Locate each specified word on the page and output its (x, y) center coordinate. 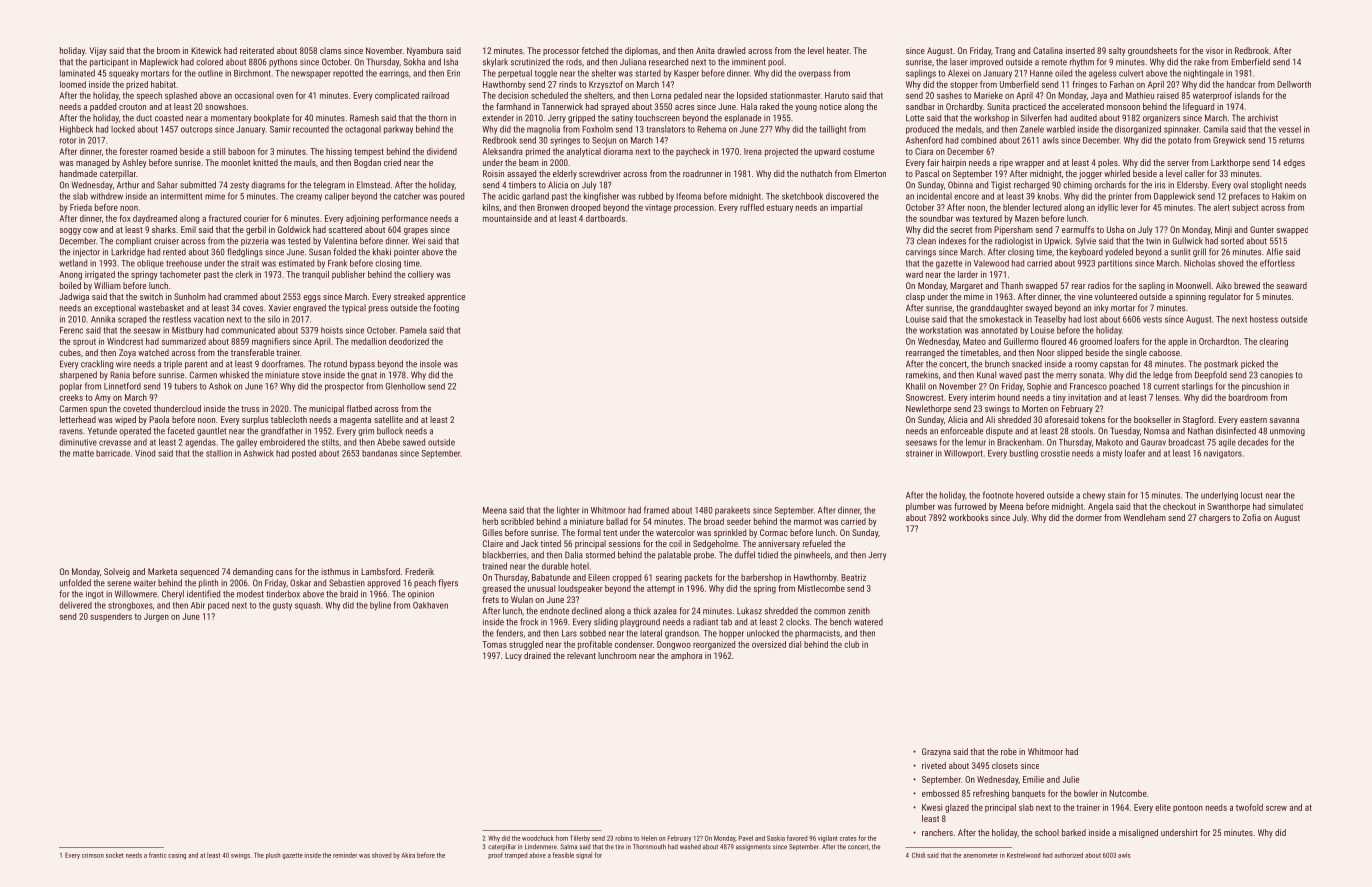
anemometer (980, 855)
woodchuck (538, 838)
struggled (526, 645)
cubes (70, 352)
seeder (739, 521)
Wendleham (1145, 517)
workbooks (968, 517)
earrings (394, 74)
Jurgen (156, 617)
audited (1083, 118)
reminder (345, 855)
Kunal (986, 375)
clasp (915, 297)
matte (83, 453)
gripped (581, 118)
